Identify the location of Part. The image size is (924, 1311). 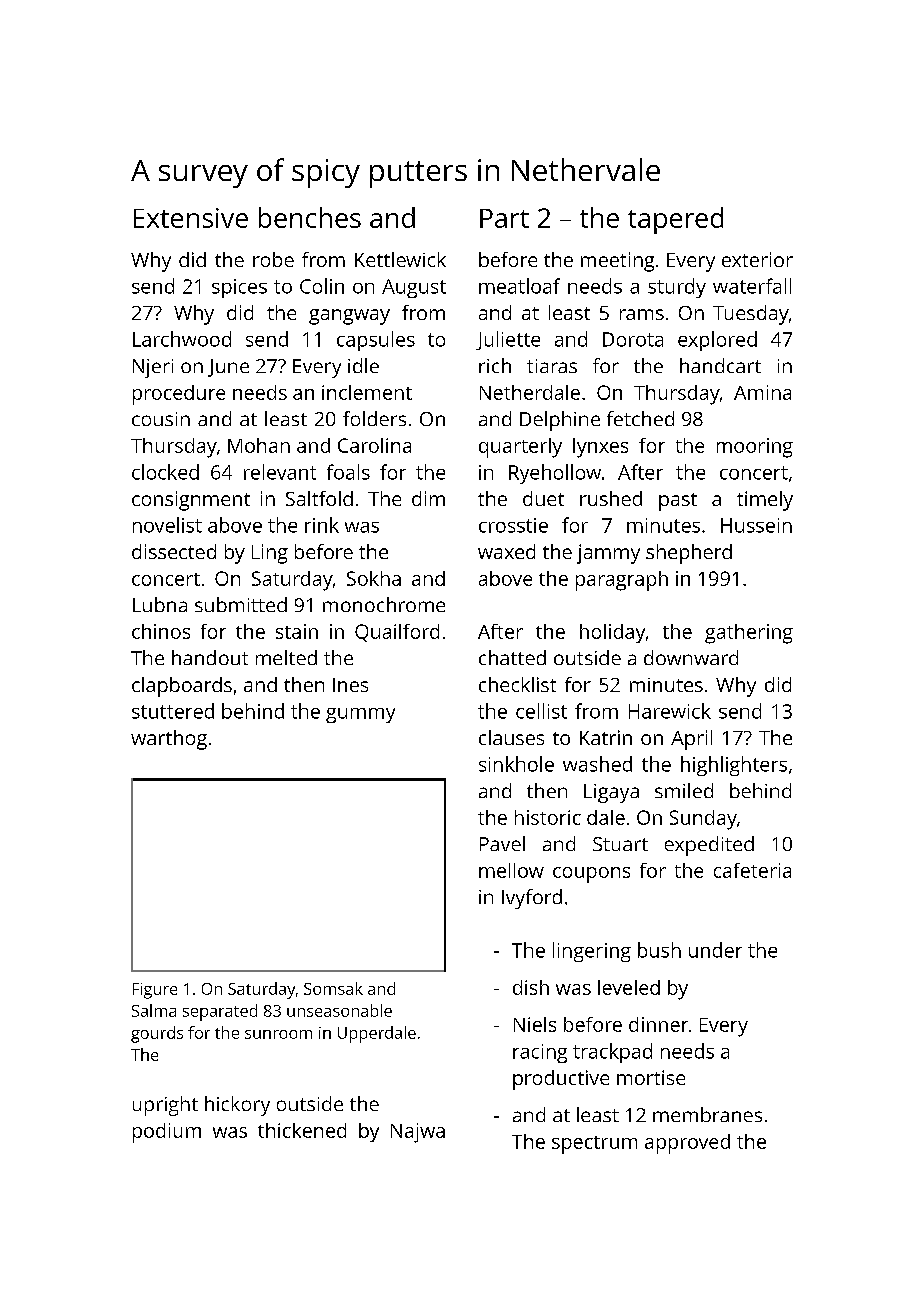
(504, 218).
